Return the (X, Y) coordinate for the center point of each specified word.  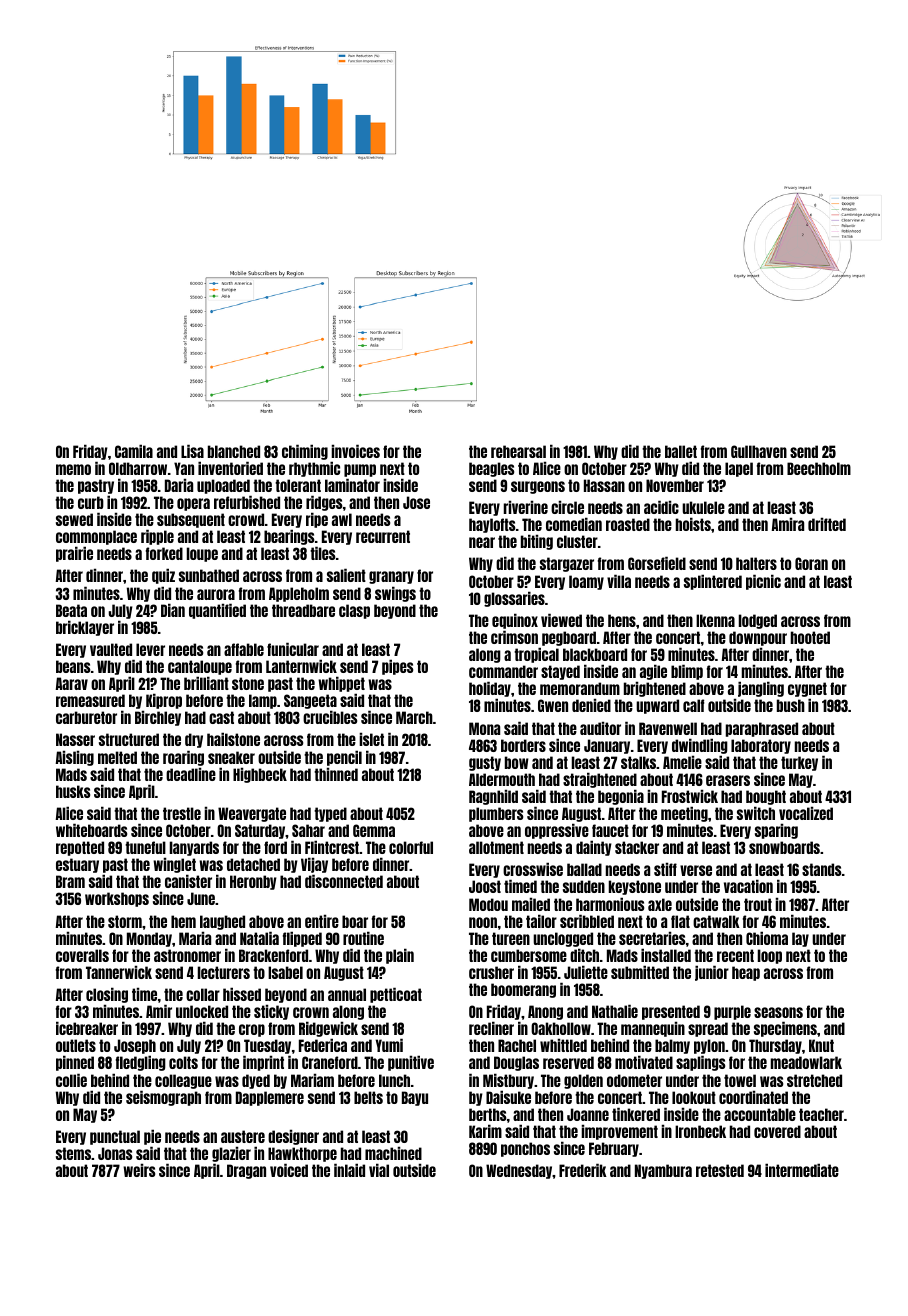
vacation (748, 886)
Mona (484, 728)
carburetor (86, 717)
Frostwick (690, 796)
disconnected (344, 881)
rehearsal (518, 451)
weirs (139, 1170)
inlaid (349, 1170)
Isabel (285, 972)
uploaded (223, 486)
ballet (681, 451)
